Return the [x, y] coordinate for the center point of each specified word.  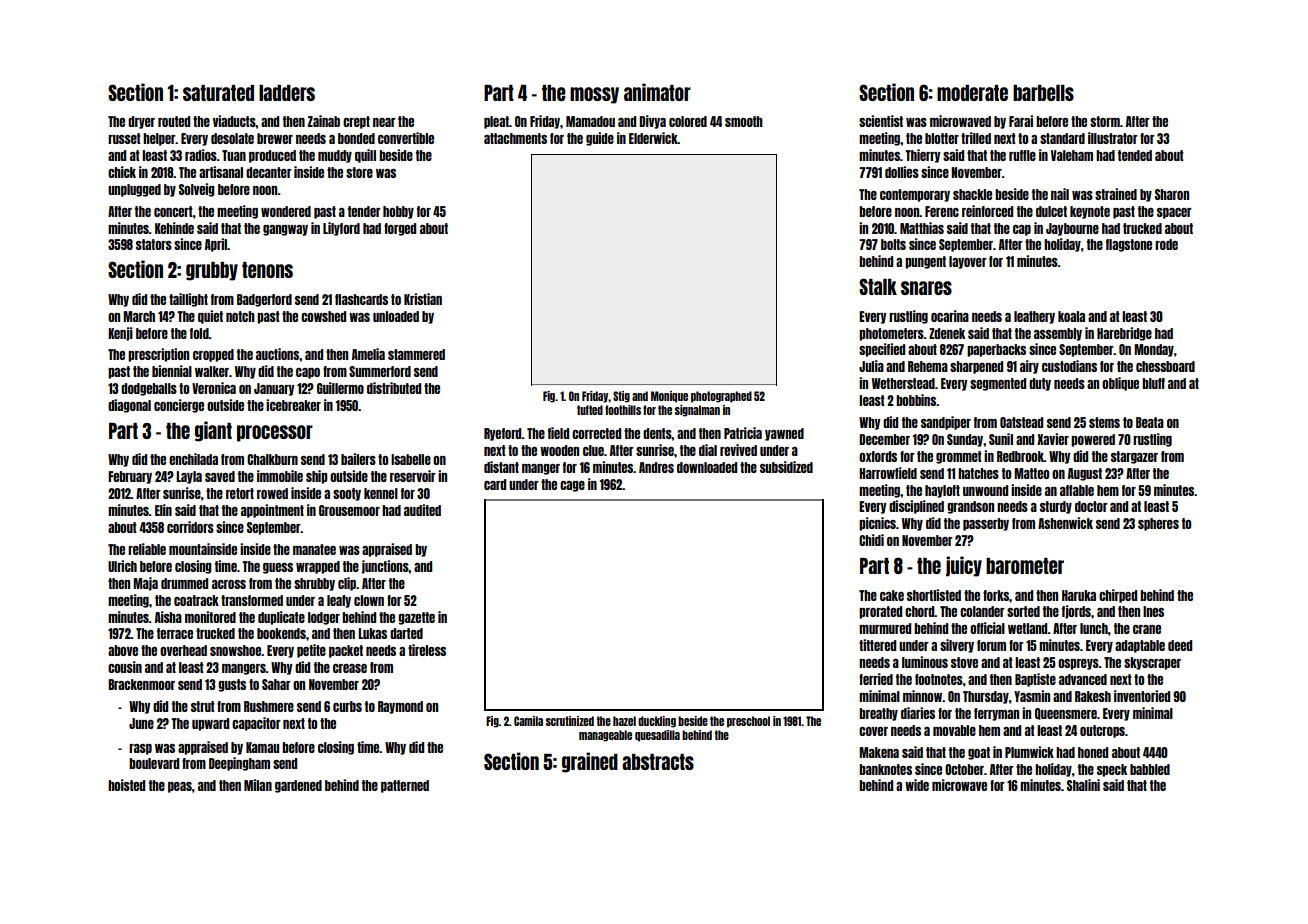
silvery [957, 646]
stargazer [1134, 457]
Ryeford [503, 434]
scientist [881, 121]
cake [892, 595]
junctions [385, 567]
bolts [893, 244]
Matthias [922, 228]
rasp [140, 749]
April [216, 245]
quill [365, 156]
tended [1135, 155]
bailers [358, 459]
